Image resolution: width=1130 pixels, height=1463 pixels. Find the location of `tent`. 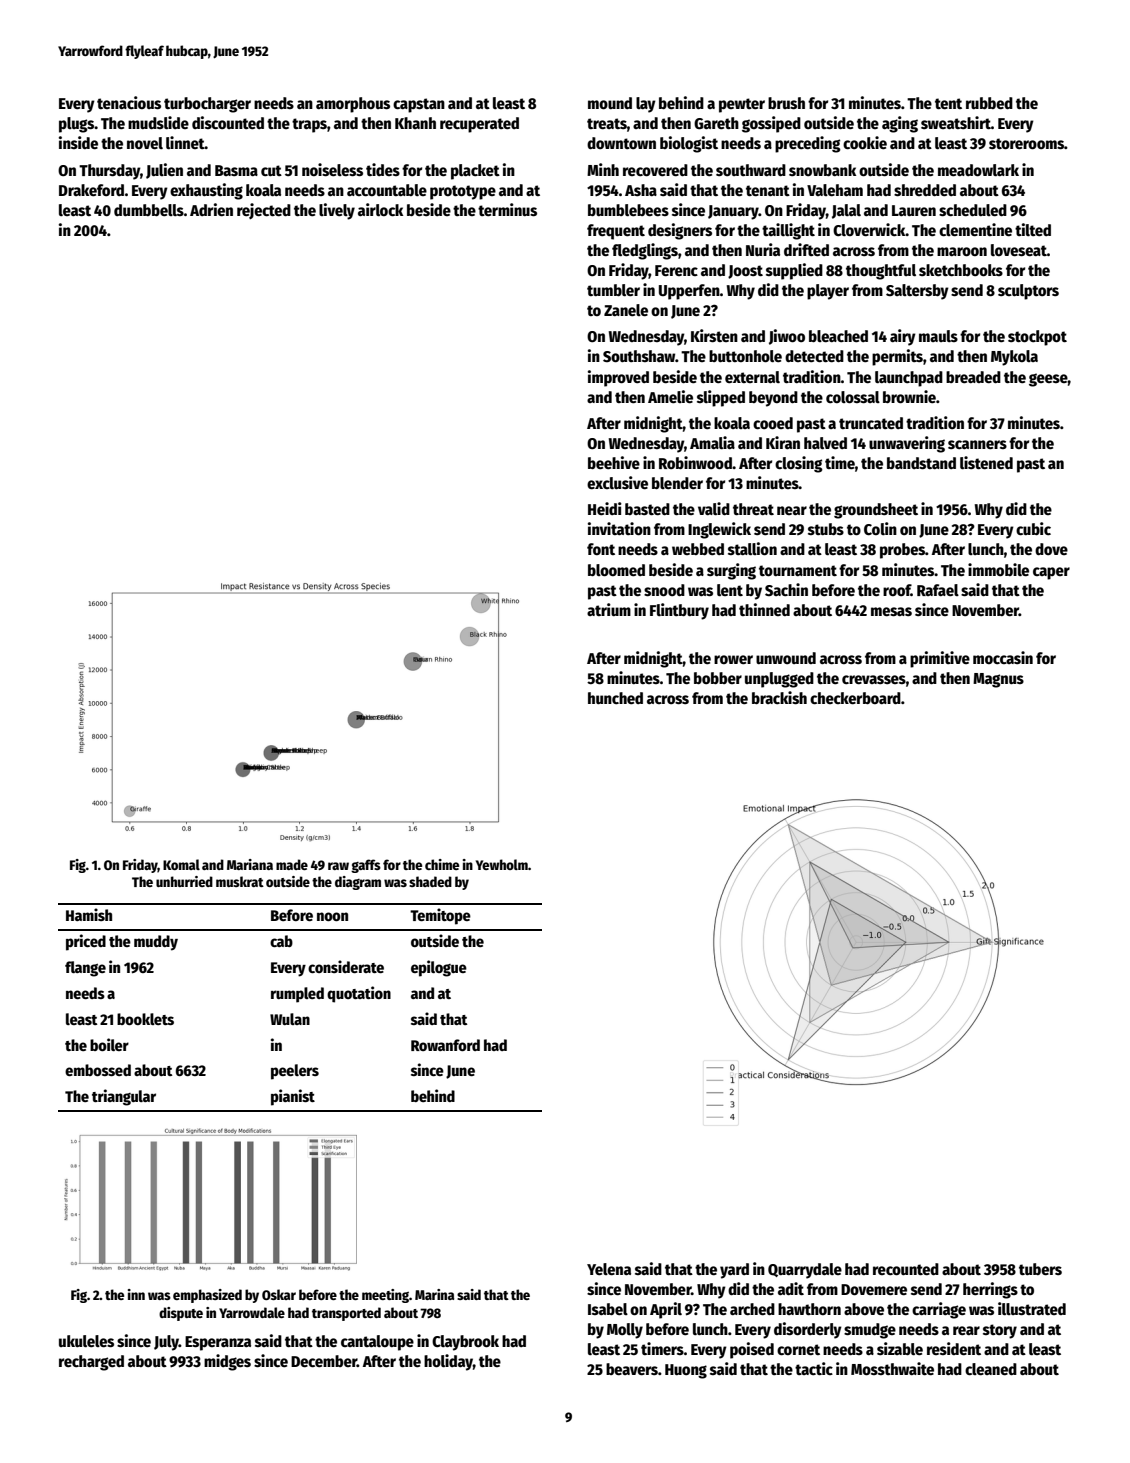

tent is located at coordinates (948, 104).
